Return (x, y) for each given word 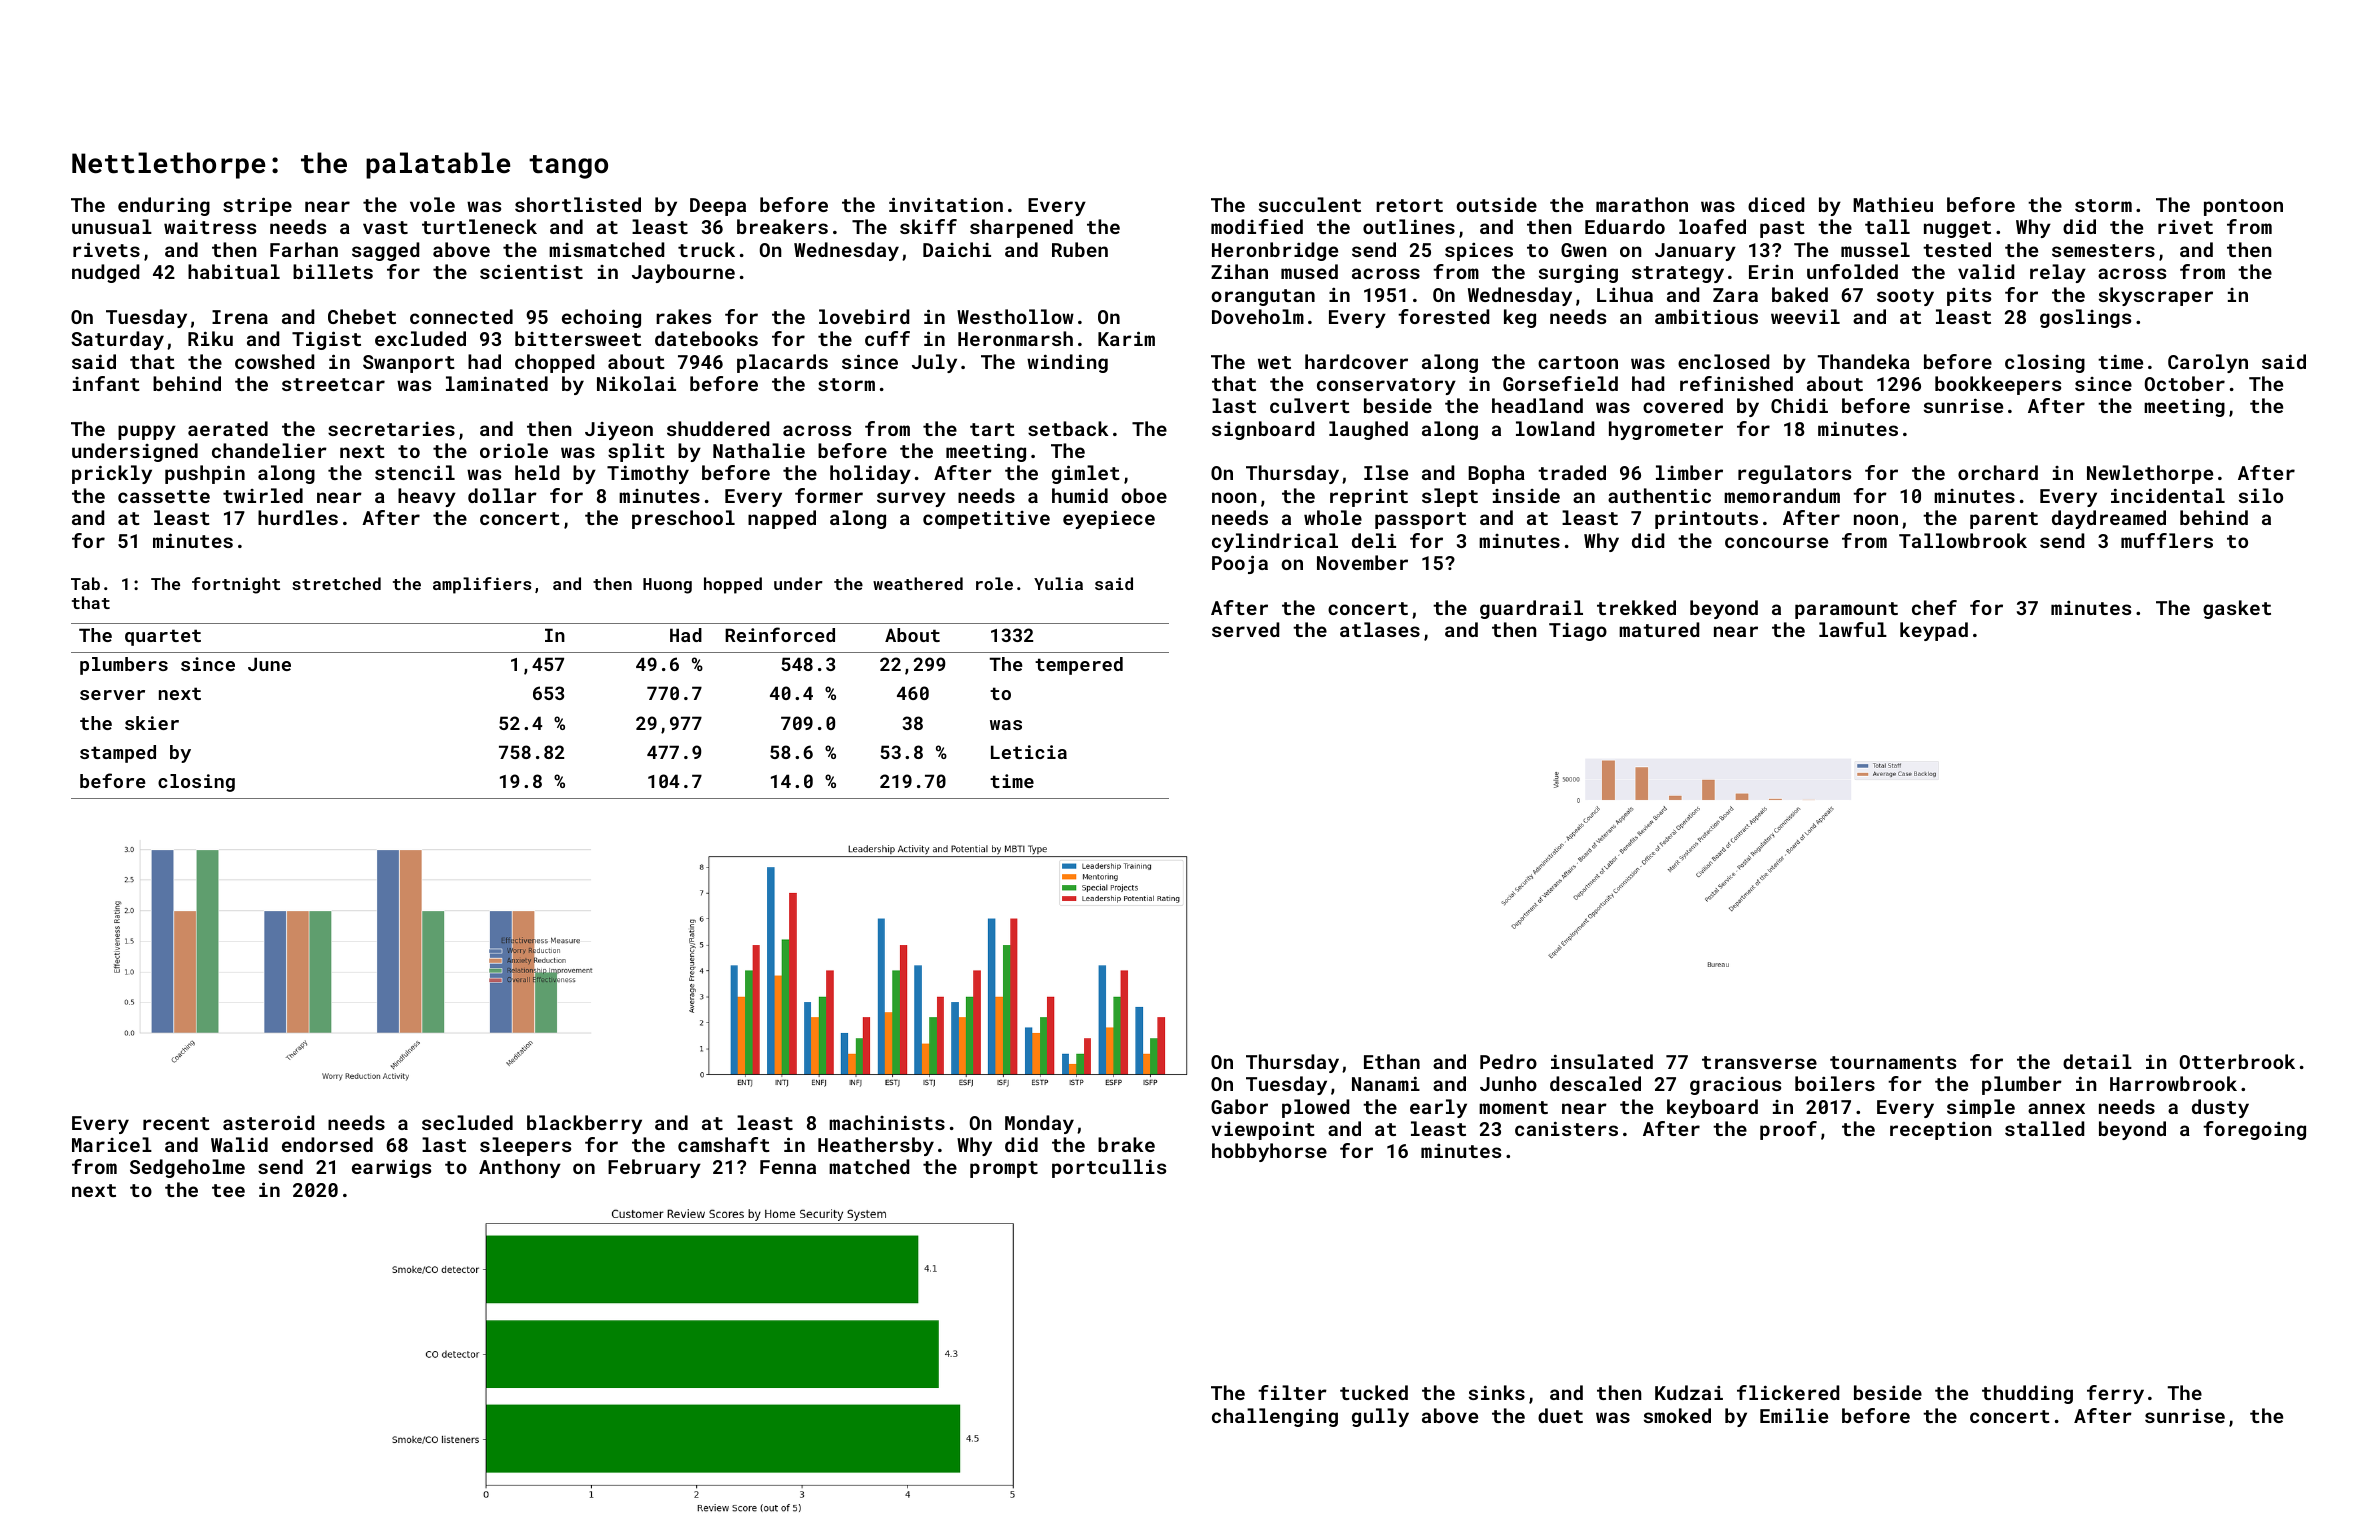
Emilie (1794, 1415)
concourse (1776, 542)
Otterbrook (2237, 1061)
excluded (420, 338)
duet (1560, 1415)
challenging (1275, 1417)
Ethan (1392, 1061)
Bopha (1496, 474)
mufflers (2167, 540)
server (112, 695)
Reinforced (780, 634)
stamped (118, 754)
